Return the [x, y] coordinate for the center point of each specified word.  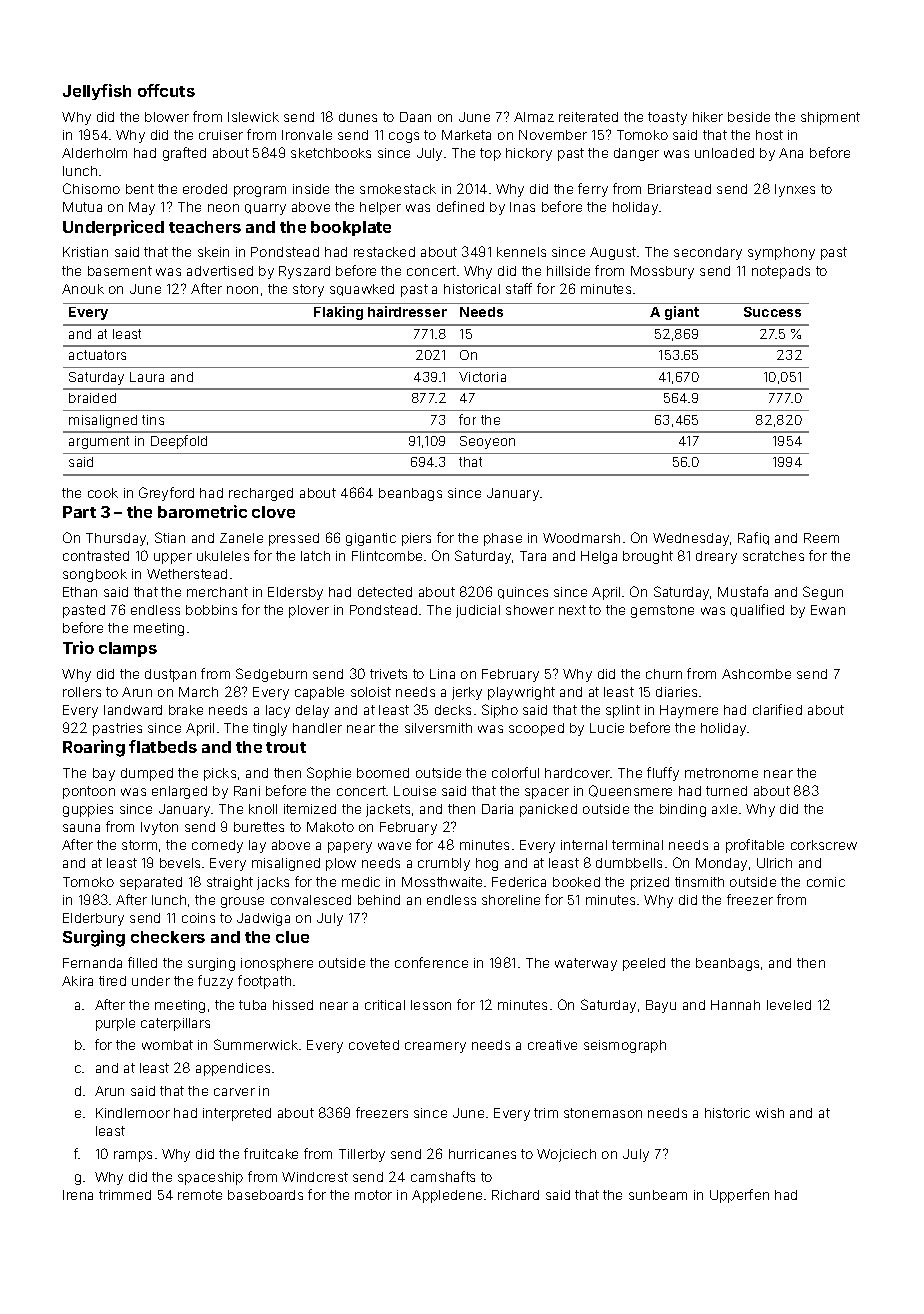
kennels [521, 252]
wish [770, 1113]
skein [213, 252]
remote [200, 1195]
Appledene [447, 1196]
